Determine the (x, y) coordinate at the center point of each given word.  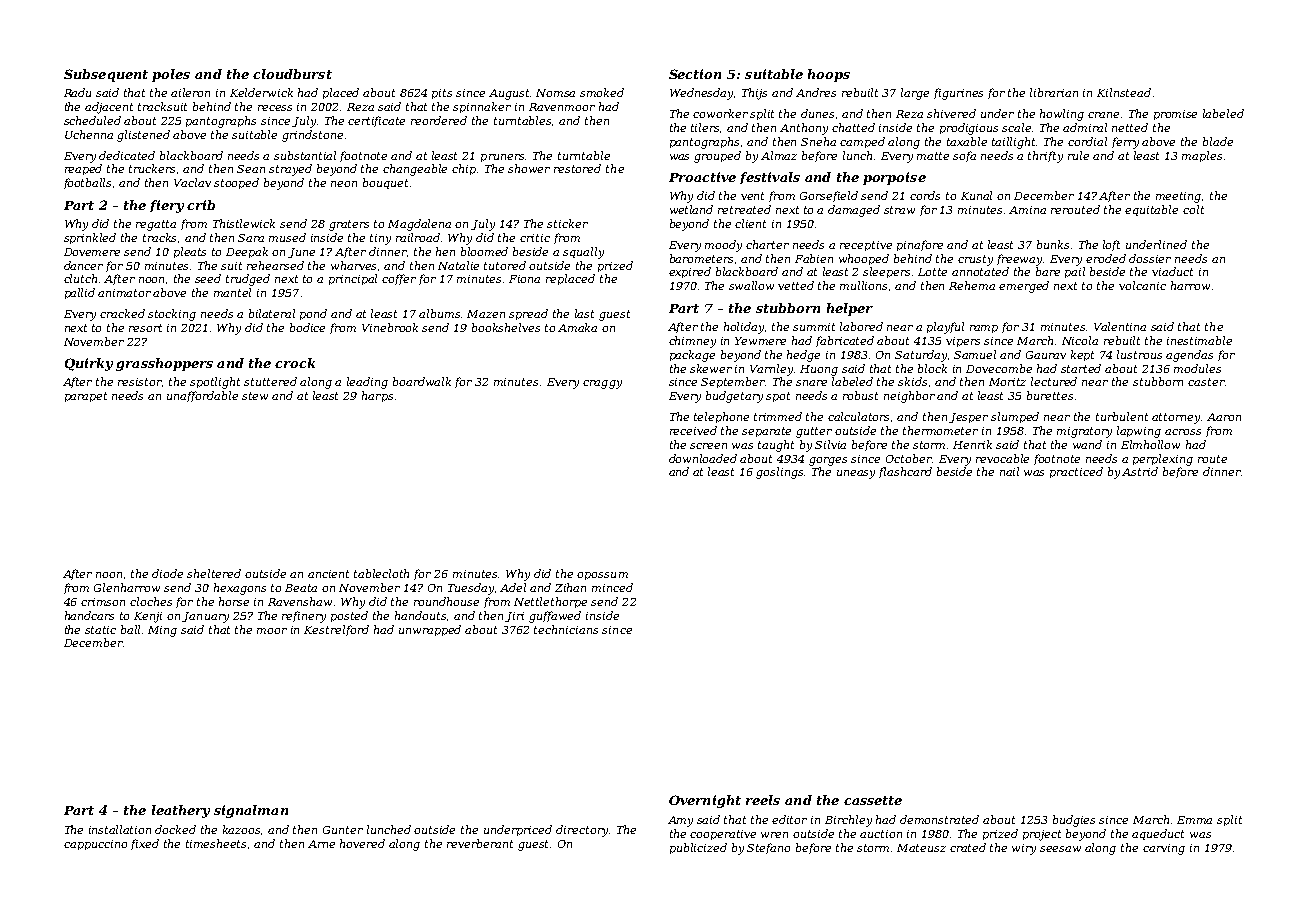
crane (1103, 115)
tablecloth (381, 573)
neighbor (909, 397)
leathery (181, 811)
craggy (602, 384)
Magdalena (419, 225)
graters (349, 225)
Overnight (705, 801)
